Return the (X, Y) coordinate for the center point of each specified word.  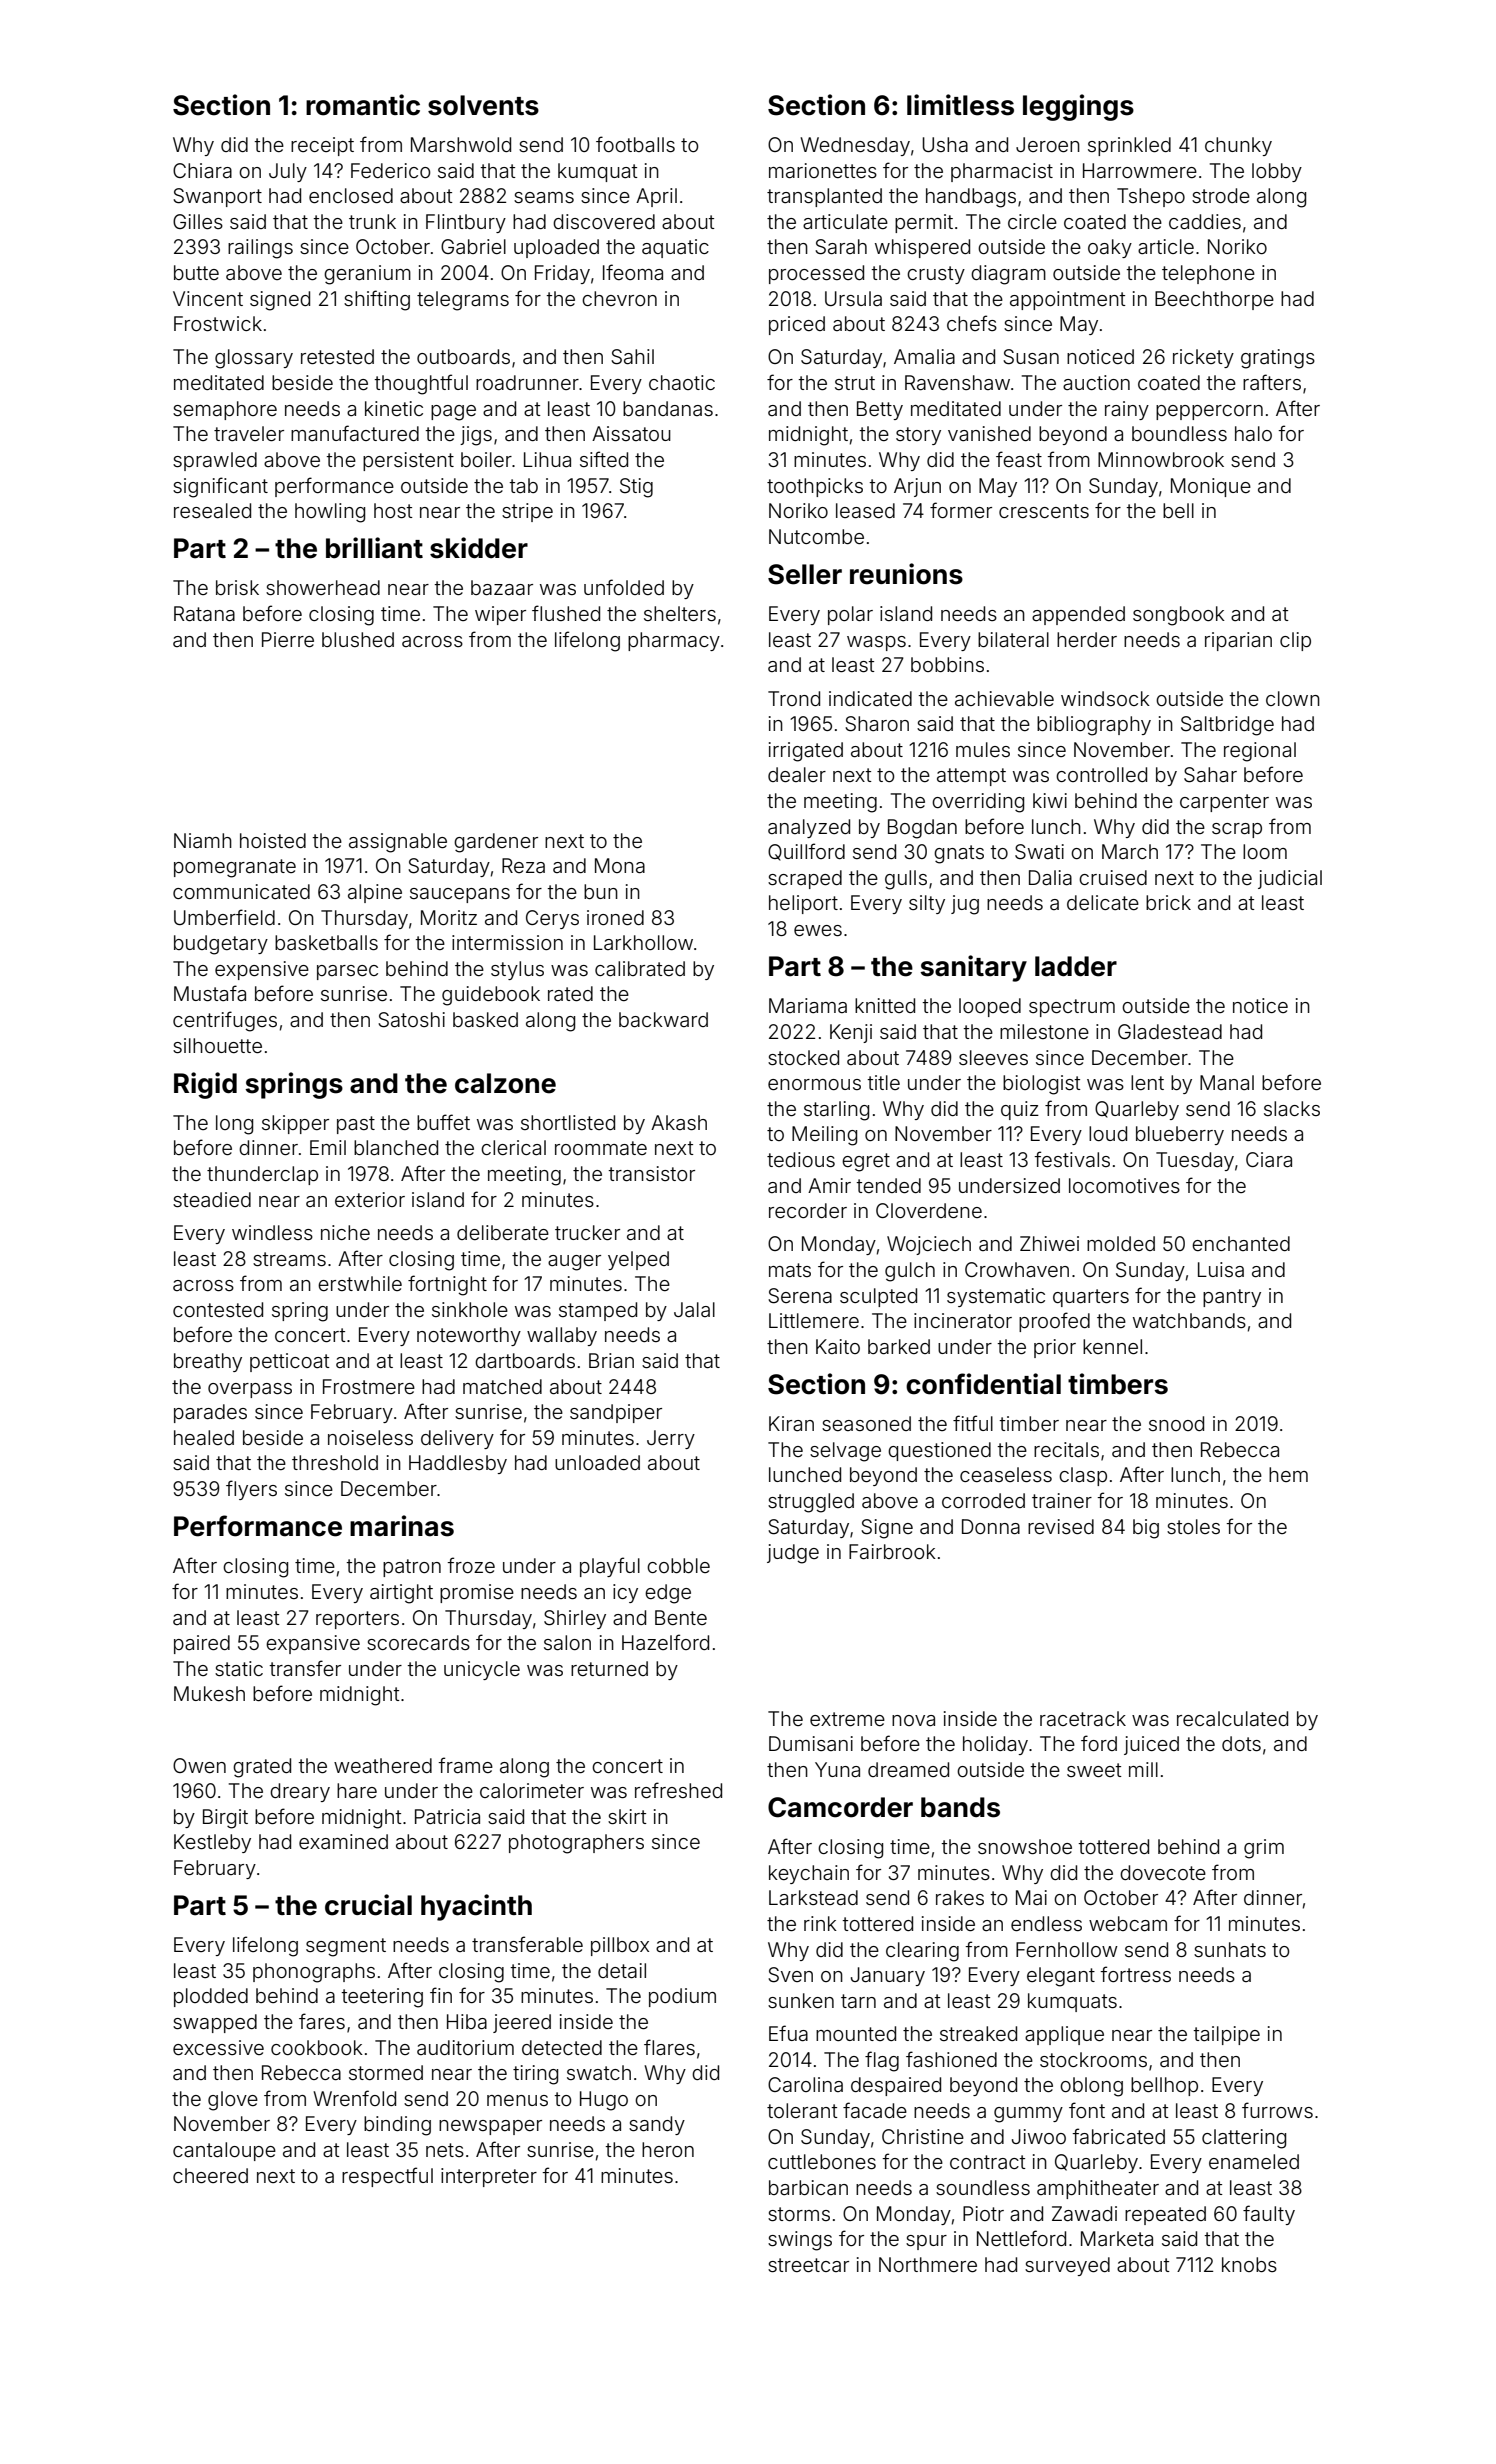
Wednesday (855, 146)
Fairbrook (892, 1551)
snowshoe (1025, 1846)
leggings (1078, 107)
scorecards (418, 1642)
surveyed (1067, 2266)
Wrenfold (354, 2098)
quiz (1020, 1110)
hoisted (273, 840)
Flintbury (466, 223)
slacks (1292, 1108)
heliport (803, 904)
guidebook (491, 996)
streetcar (808, 2265)
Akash (679, 1122)
